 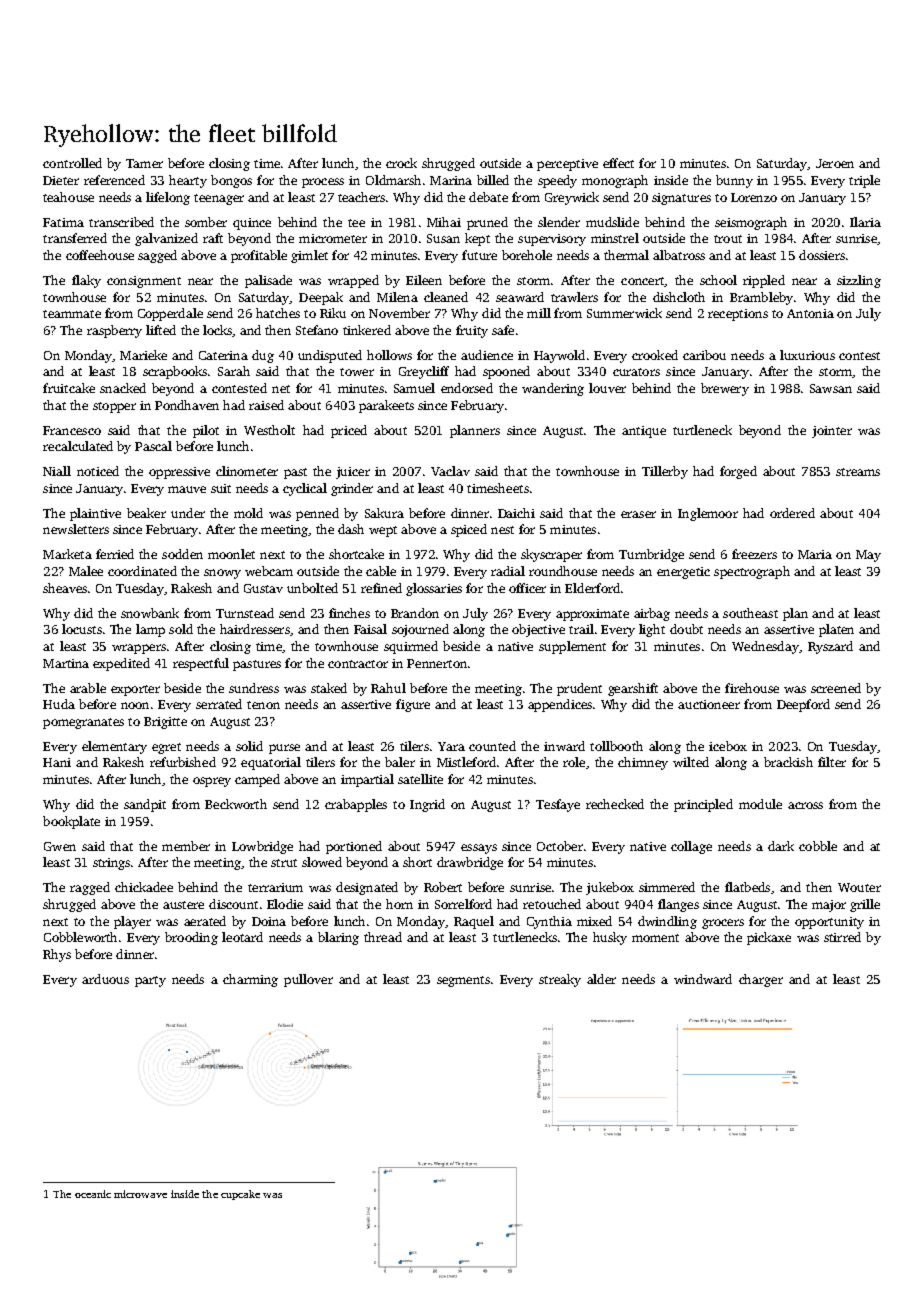 What do you see at coordinates (170, 314) in the screenshot?
I see `Copperdale` at bounding box center [170, 314].
